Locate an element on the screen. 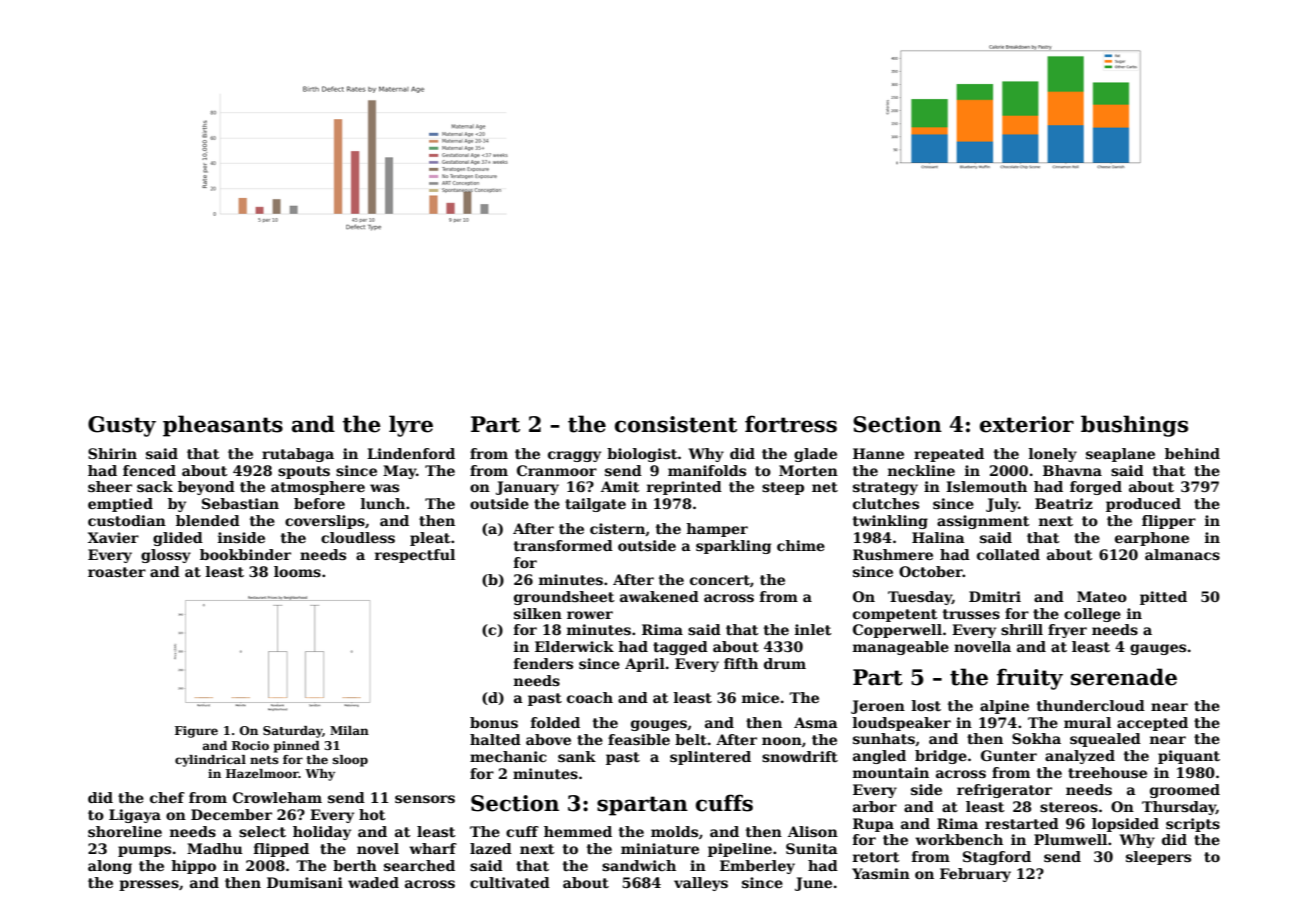 The width and height of the screenshot is (1308, 924). bushings is located at coordinates (1134, 426).
